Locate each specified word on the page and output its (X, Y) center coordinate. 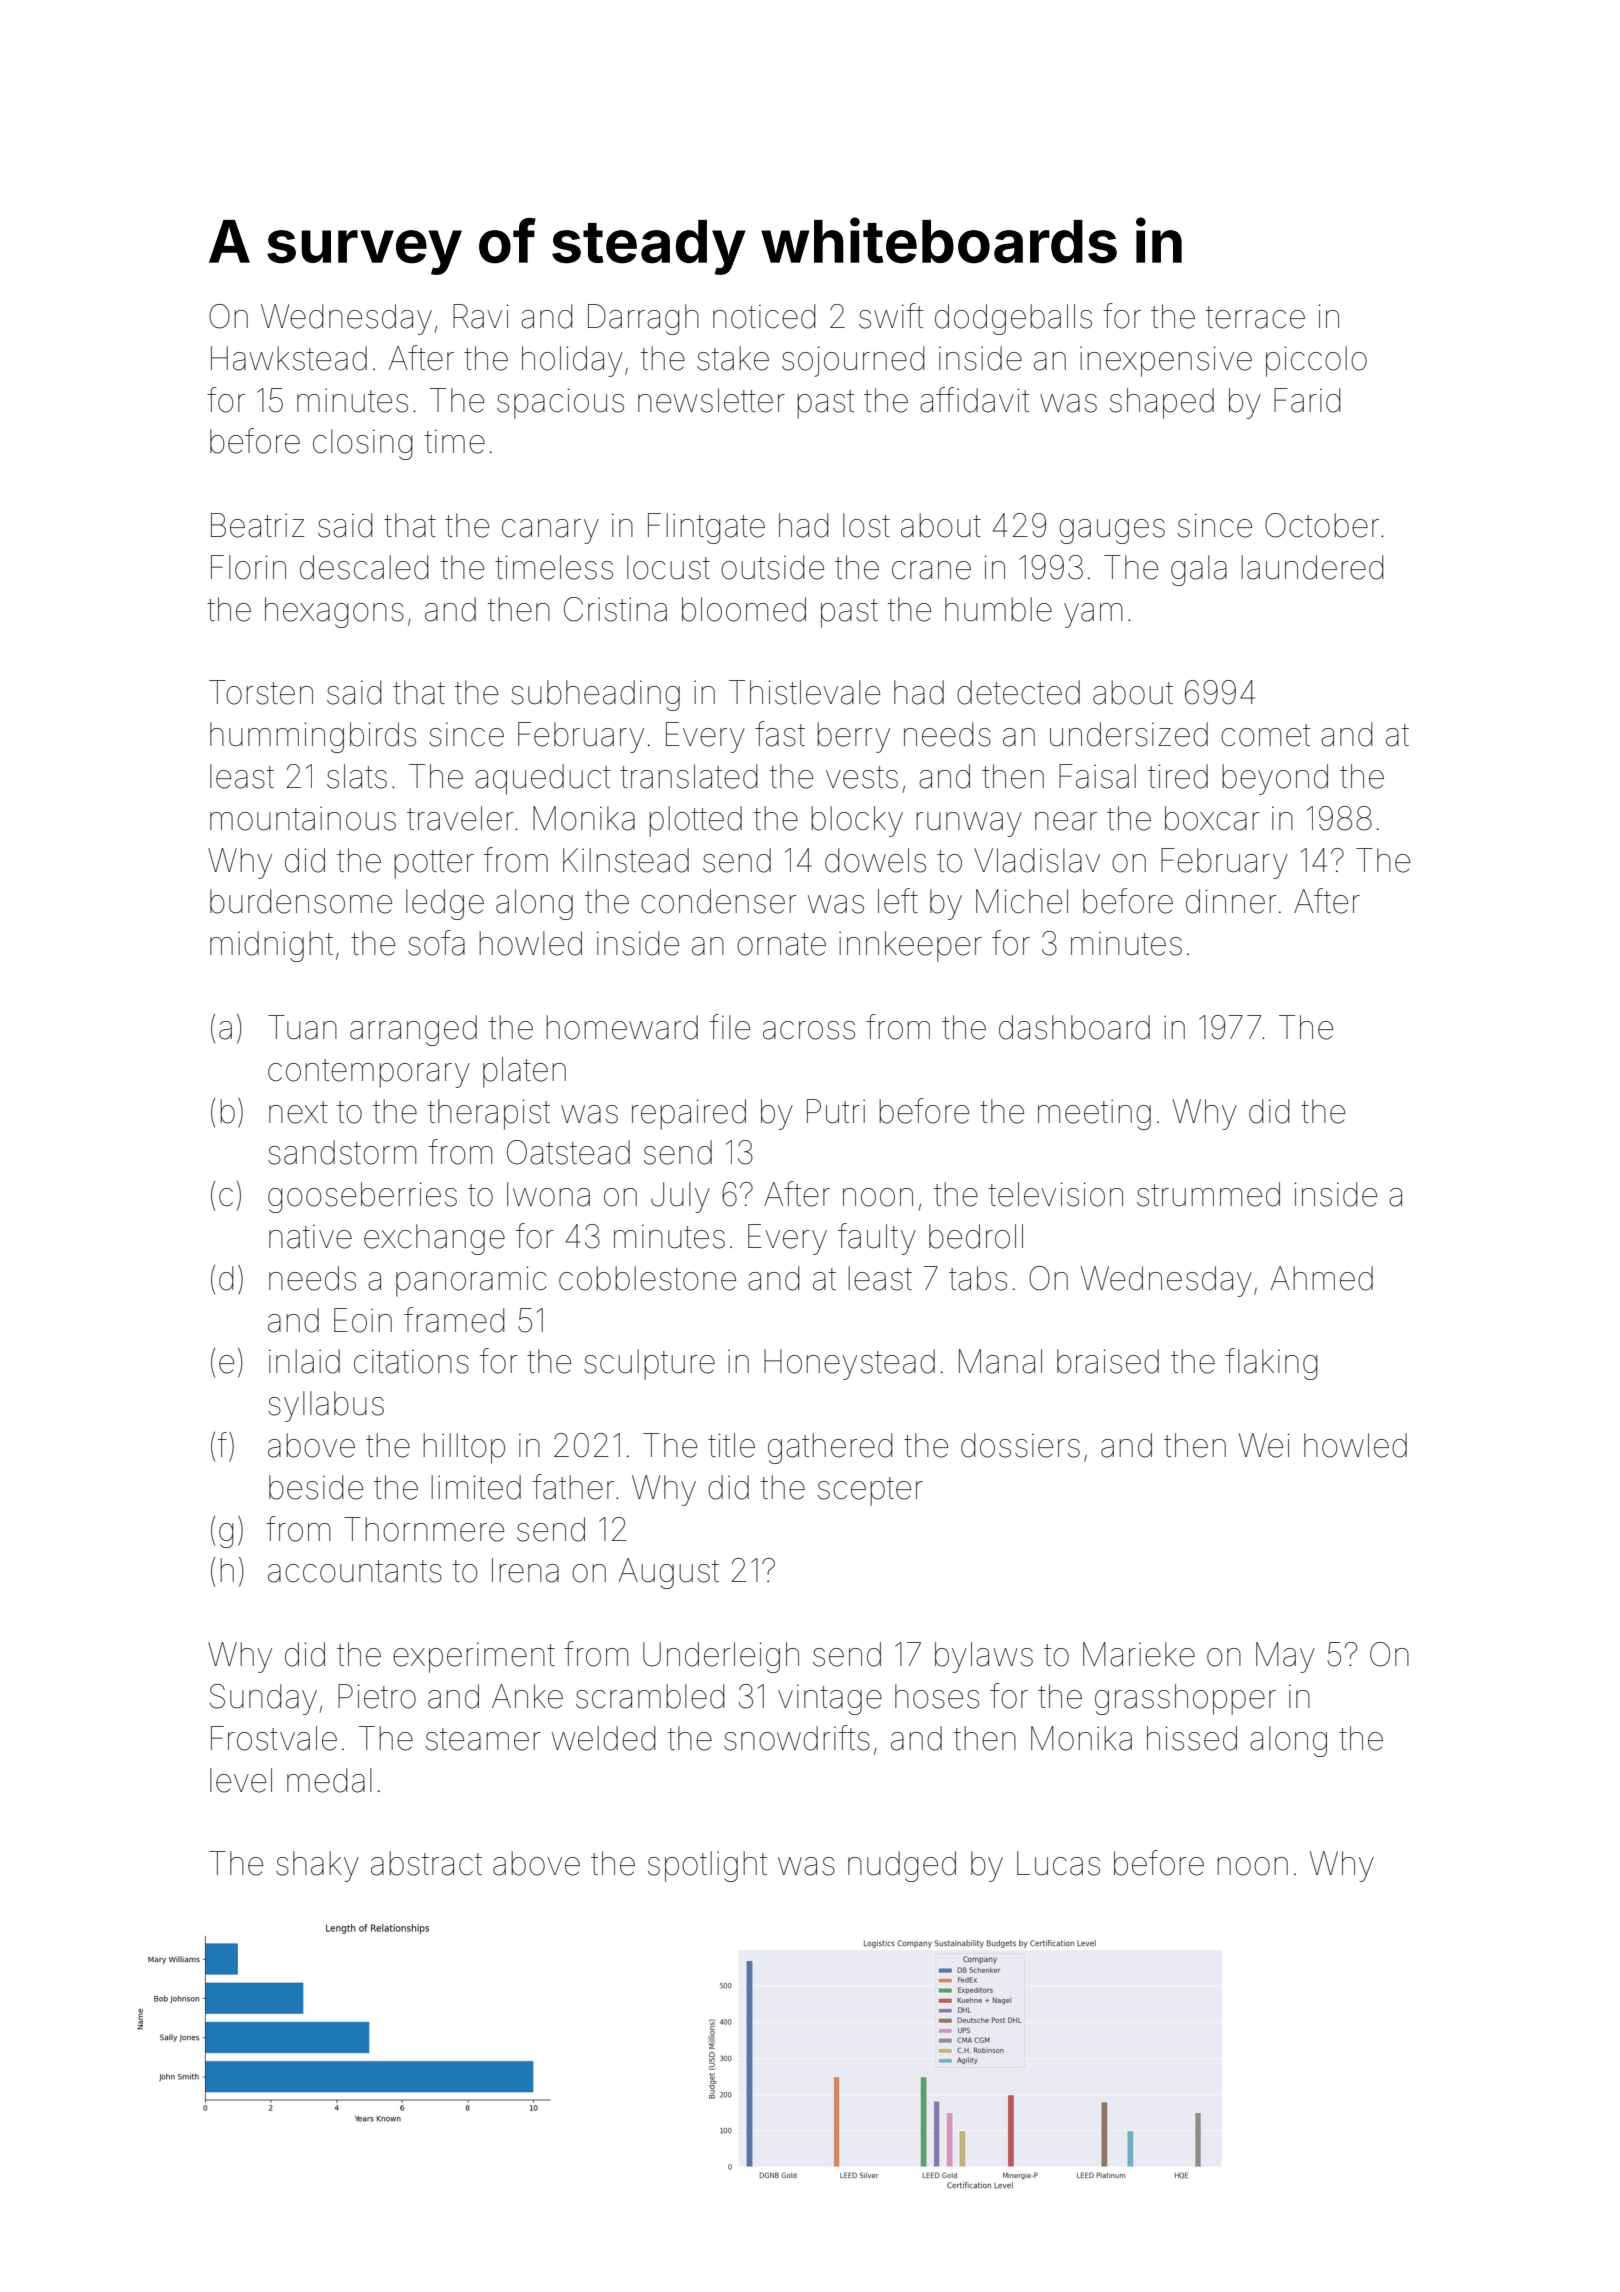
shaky (317, 1866)
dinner (1231, 901)
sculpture (649, 1364)
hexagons (334, 612)
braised (1108, 1361)
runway (969, 824)
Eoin (363, 1320)
